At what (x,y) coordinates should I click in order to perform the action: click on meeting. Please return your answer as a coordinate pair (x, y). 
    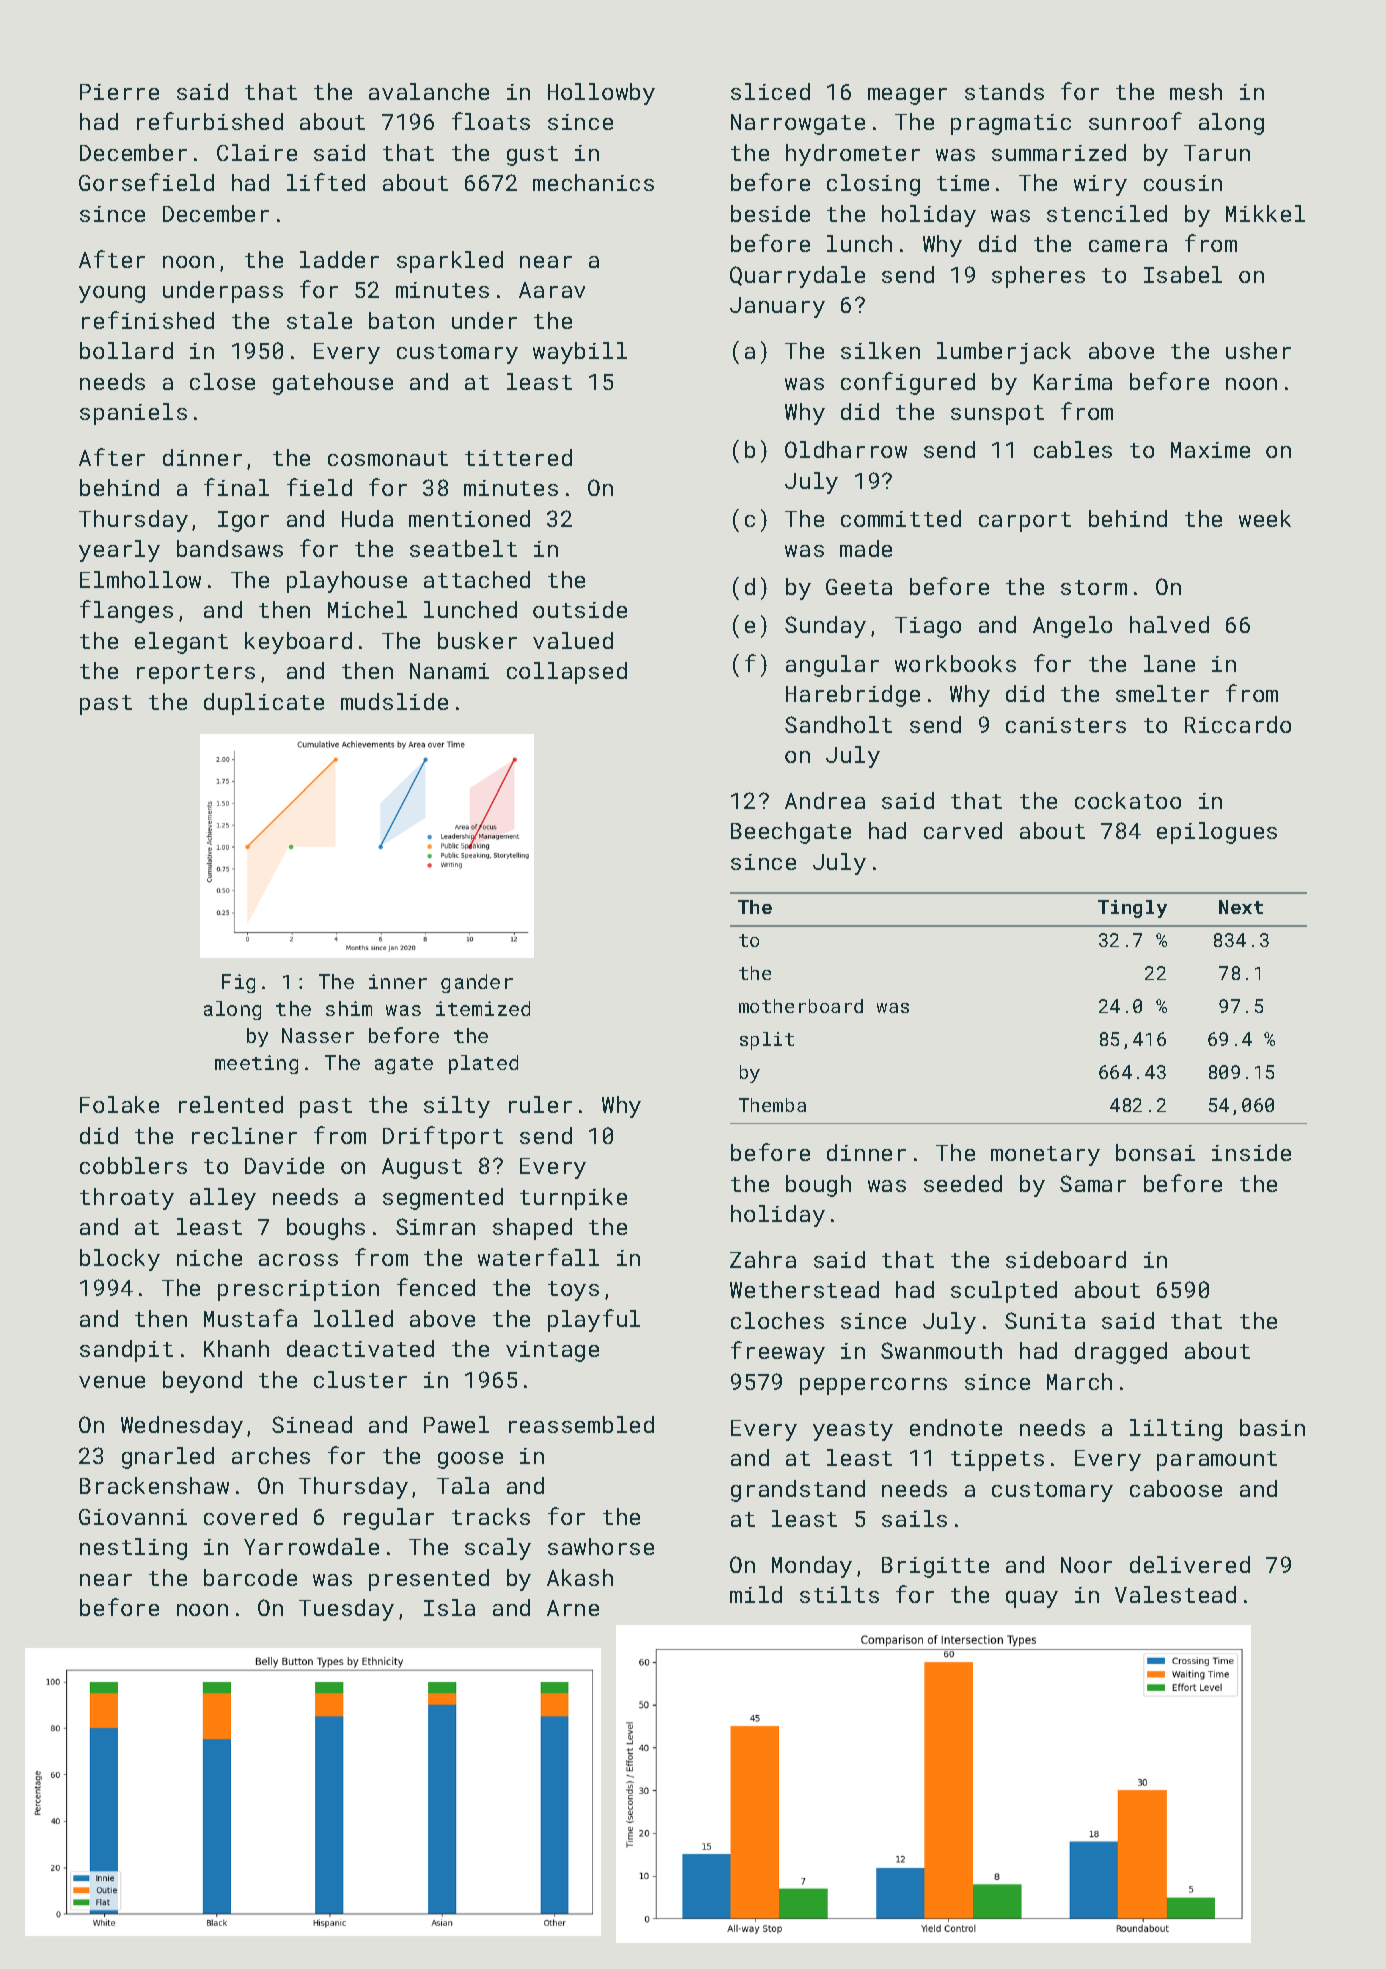
    Looking at the image, I should click on (256, 1064).
